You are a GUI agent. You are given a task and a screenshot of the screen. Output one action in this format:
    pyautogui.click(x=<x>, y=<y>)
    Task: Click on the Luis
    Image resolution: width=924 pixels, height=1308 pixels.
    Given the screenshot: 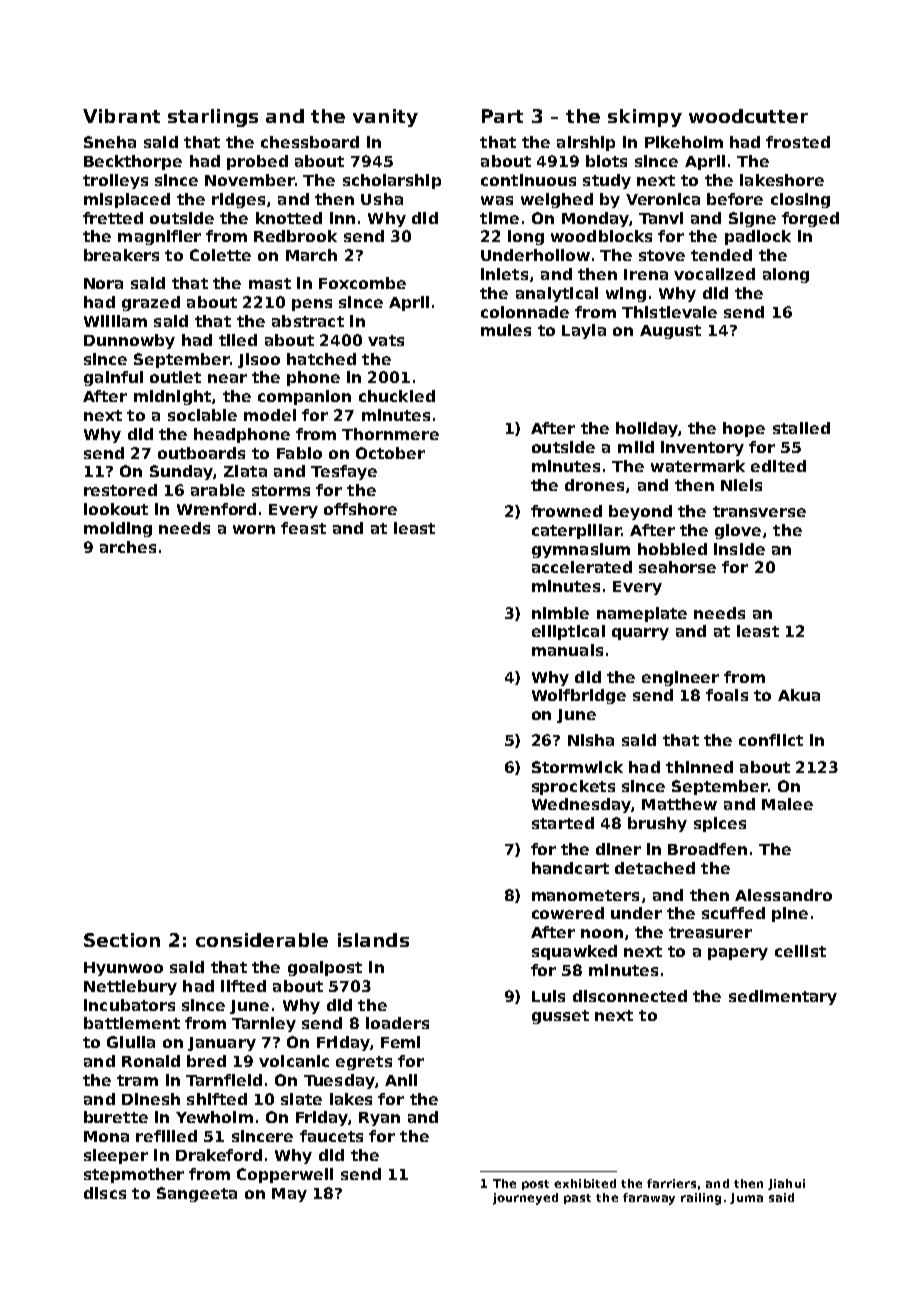 What is the action you would take?
    pyautogui.click(x=548, y=996)
